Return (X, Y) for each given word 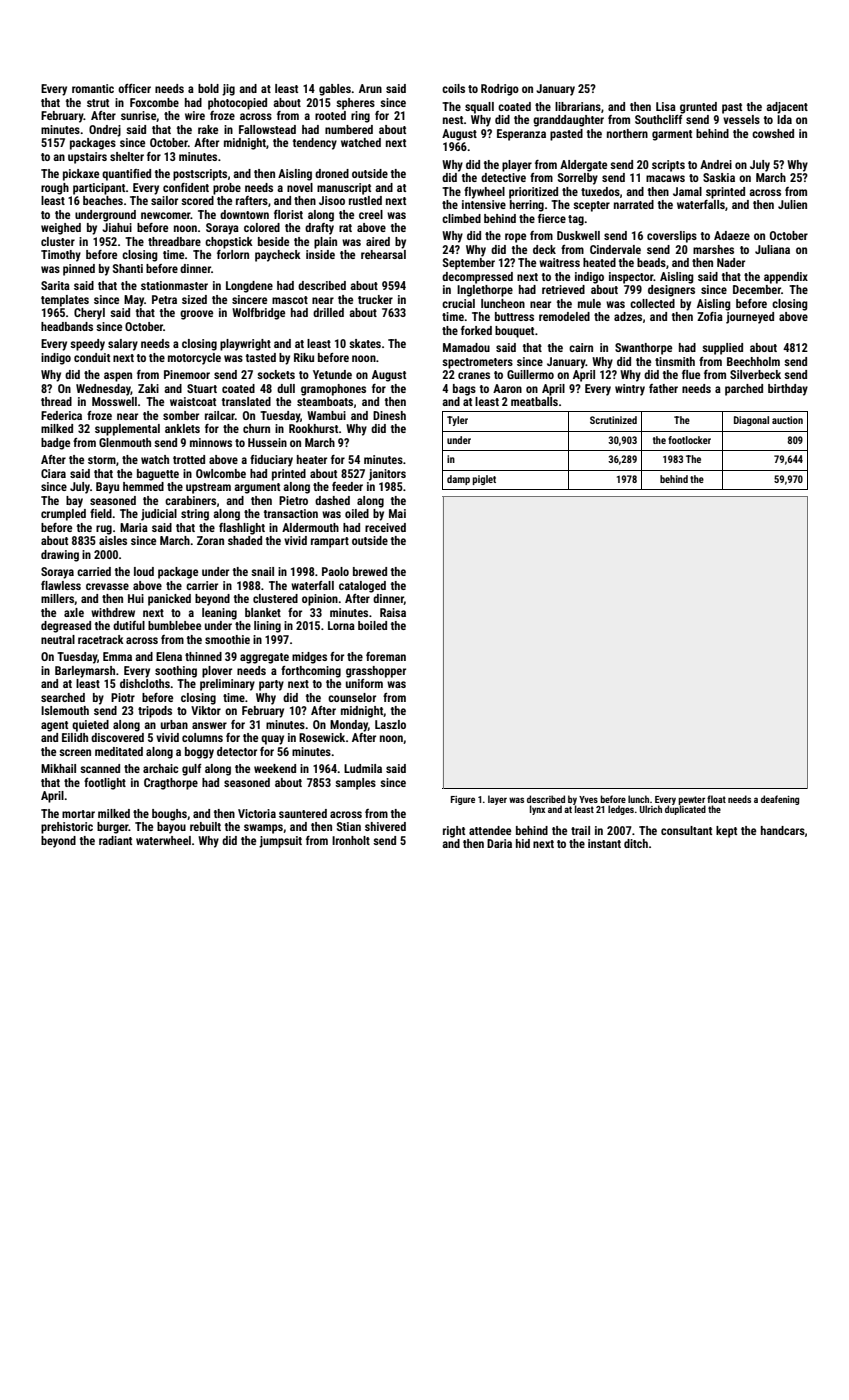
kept (726, 832)
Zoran (210, 540)
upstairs (87, 158)
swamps (263, 829)
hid (523, 843)
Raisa (393, 612)
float (716, 799)
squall (479, 108)
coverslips (672, 237)
